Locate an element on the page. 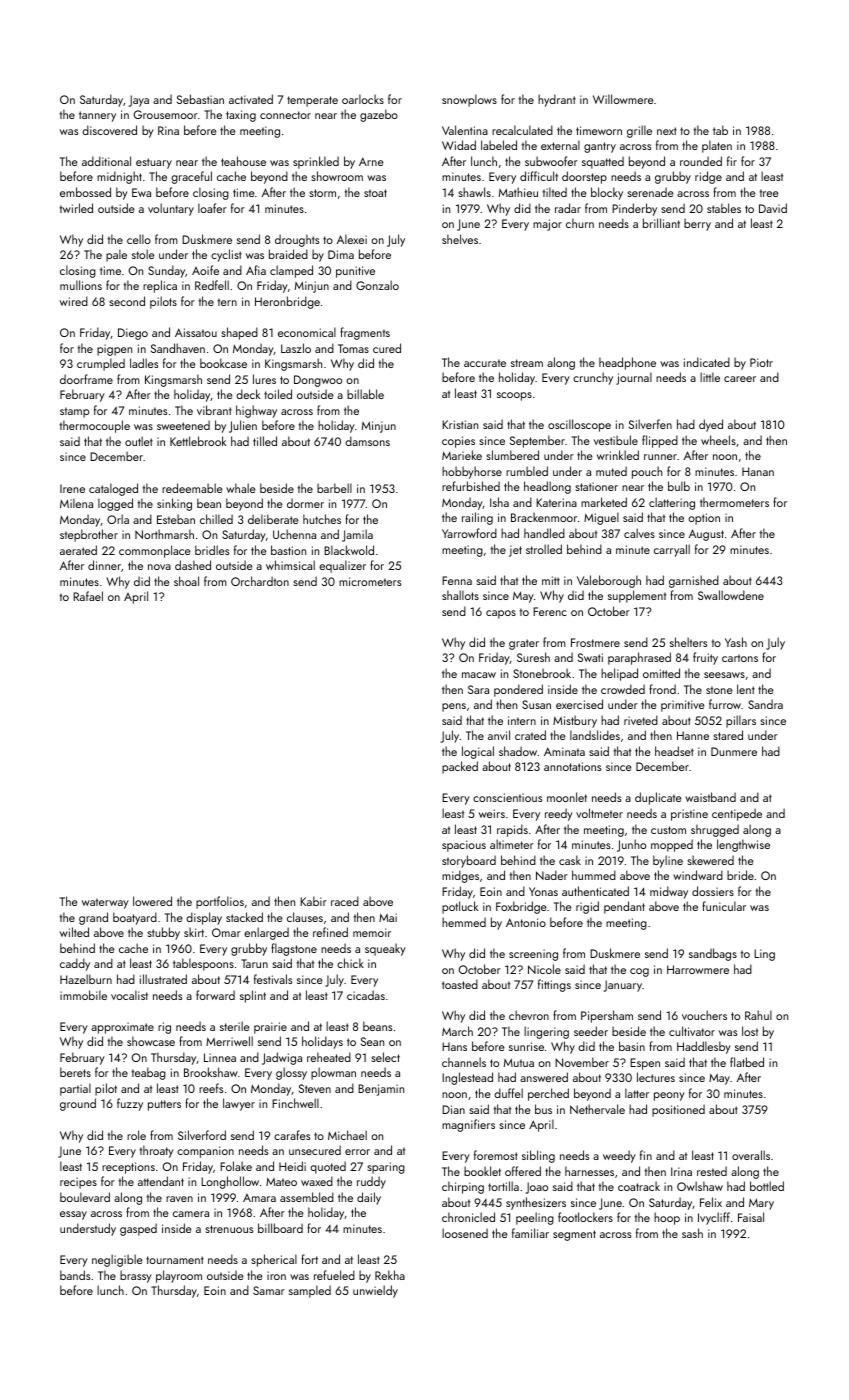 The height and width of the image is (1400, 849). partial is located at coordinates (75, 1089).
